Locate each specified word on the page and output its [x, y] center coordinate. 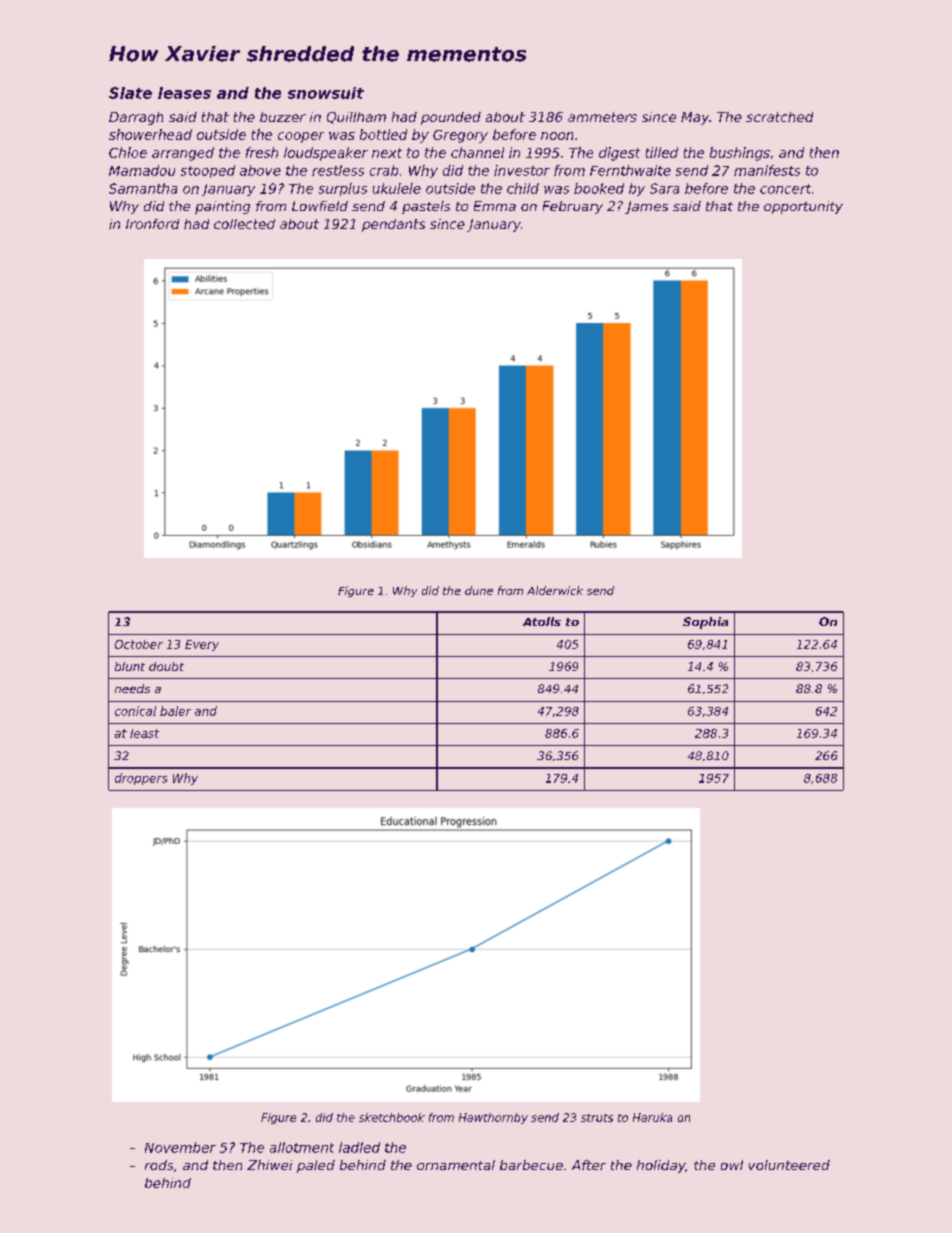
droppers [141, 779]
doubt [166, 666]
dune [479, 590]
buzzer [283, 117]
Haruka [652, 1117]
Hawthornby [493, 1118]
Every [202, 645]
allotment [302, 1147]
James [646, 207]
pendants [393, 225]
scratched [779, 117]
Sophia [705, 623]
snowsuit [326, 93]
